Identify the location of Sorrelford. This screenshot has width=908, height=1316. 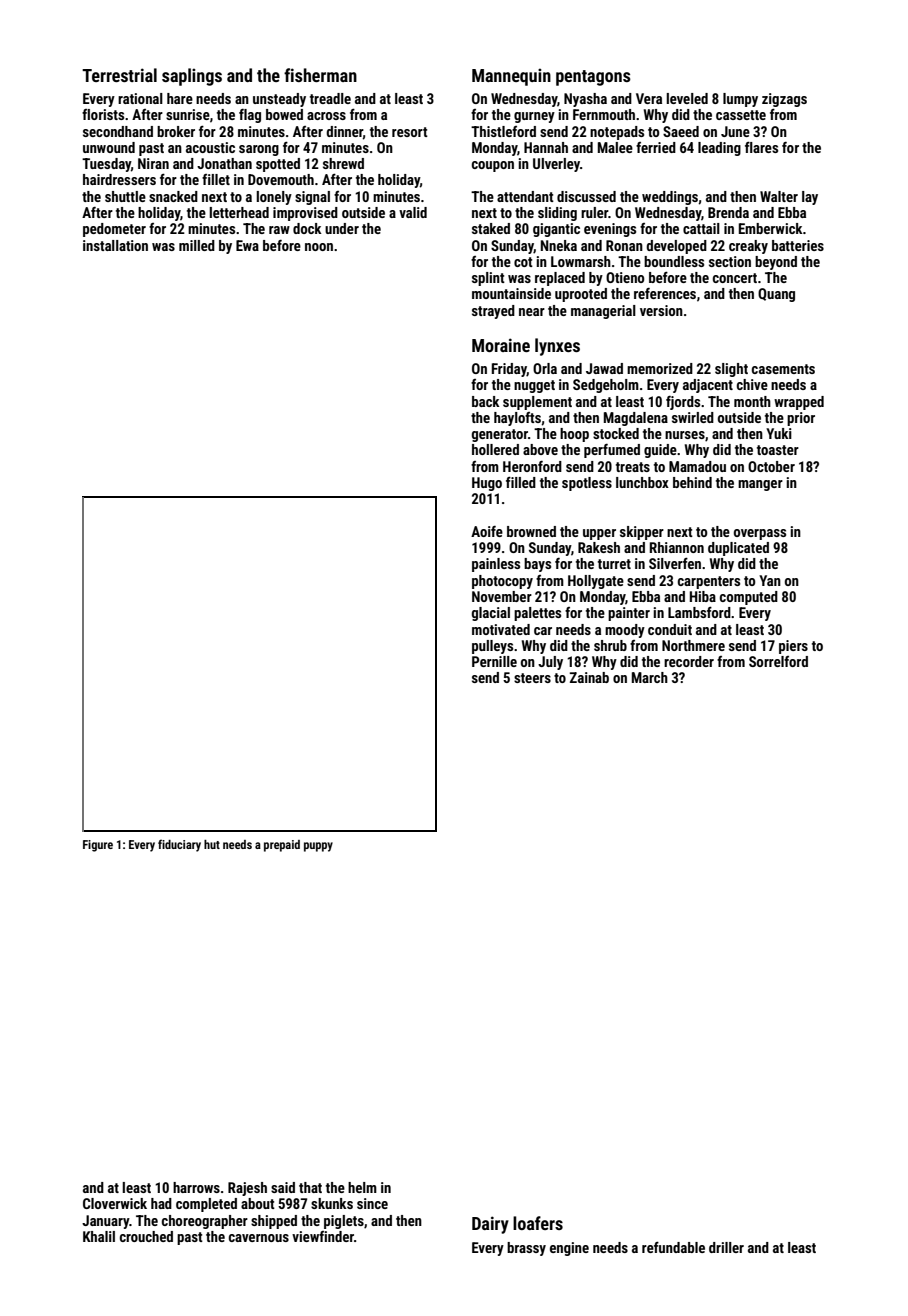
(778, 661).
